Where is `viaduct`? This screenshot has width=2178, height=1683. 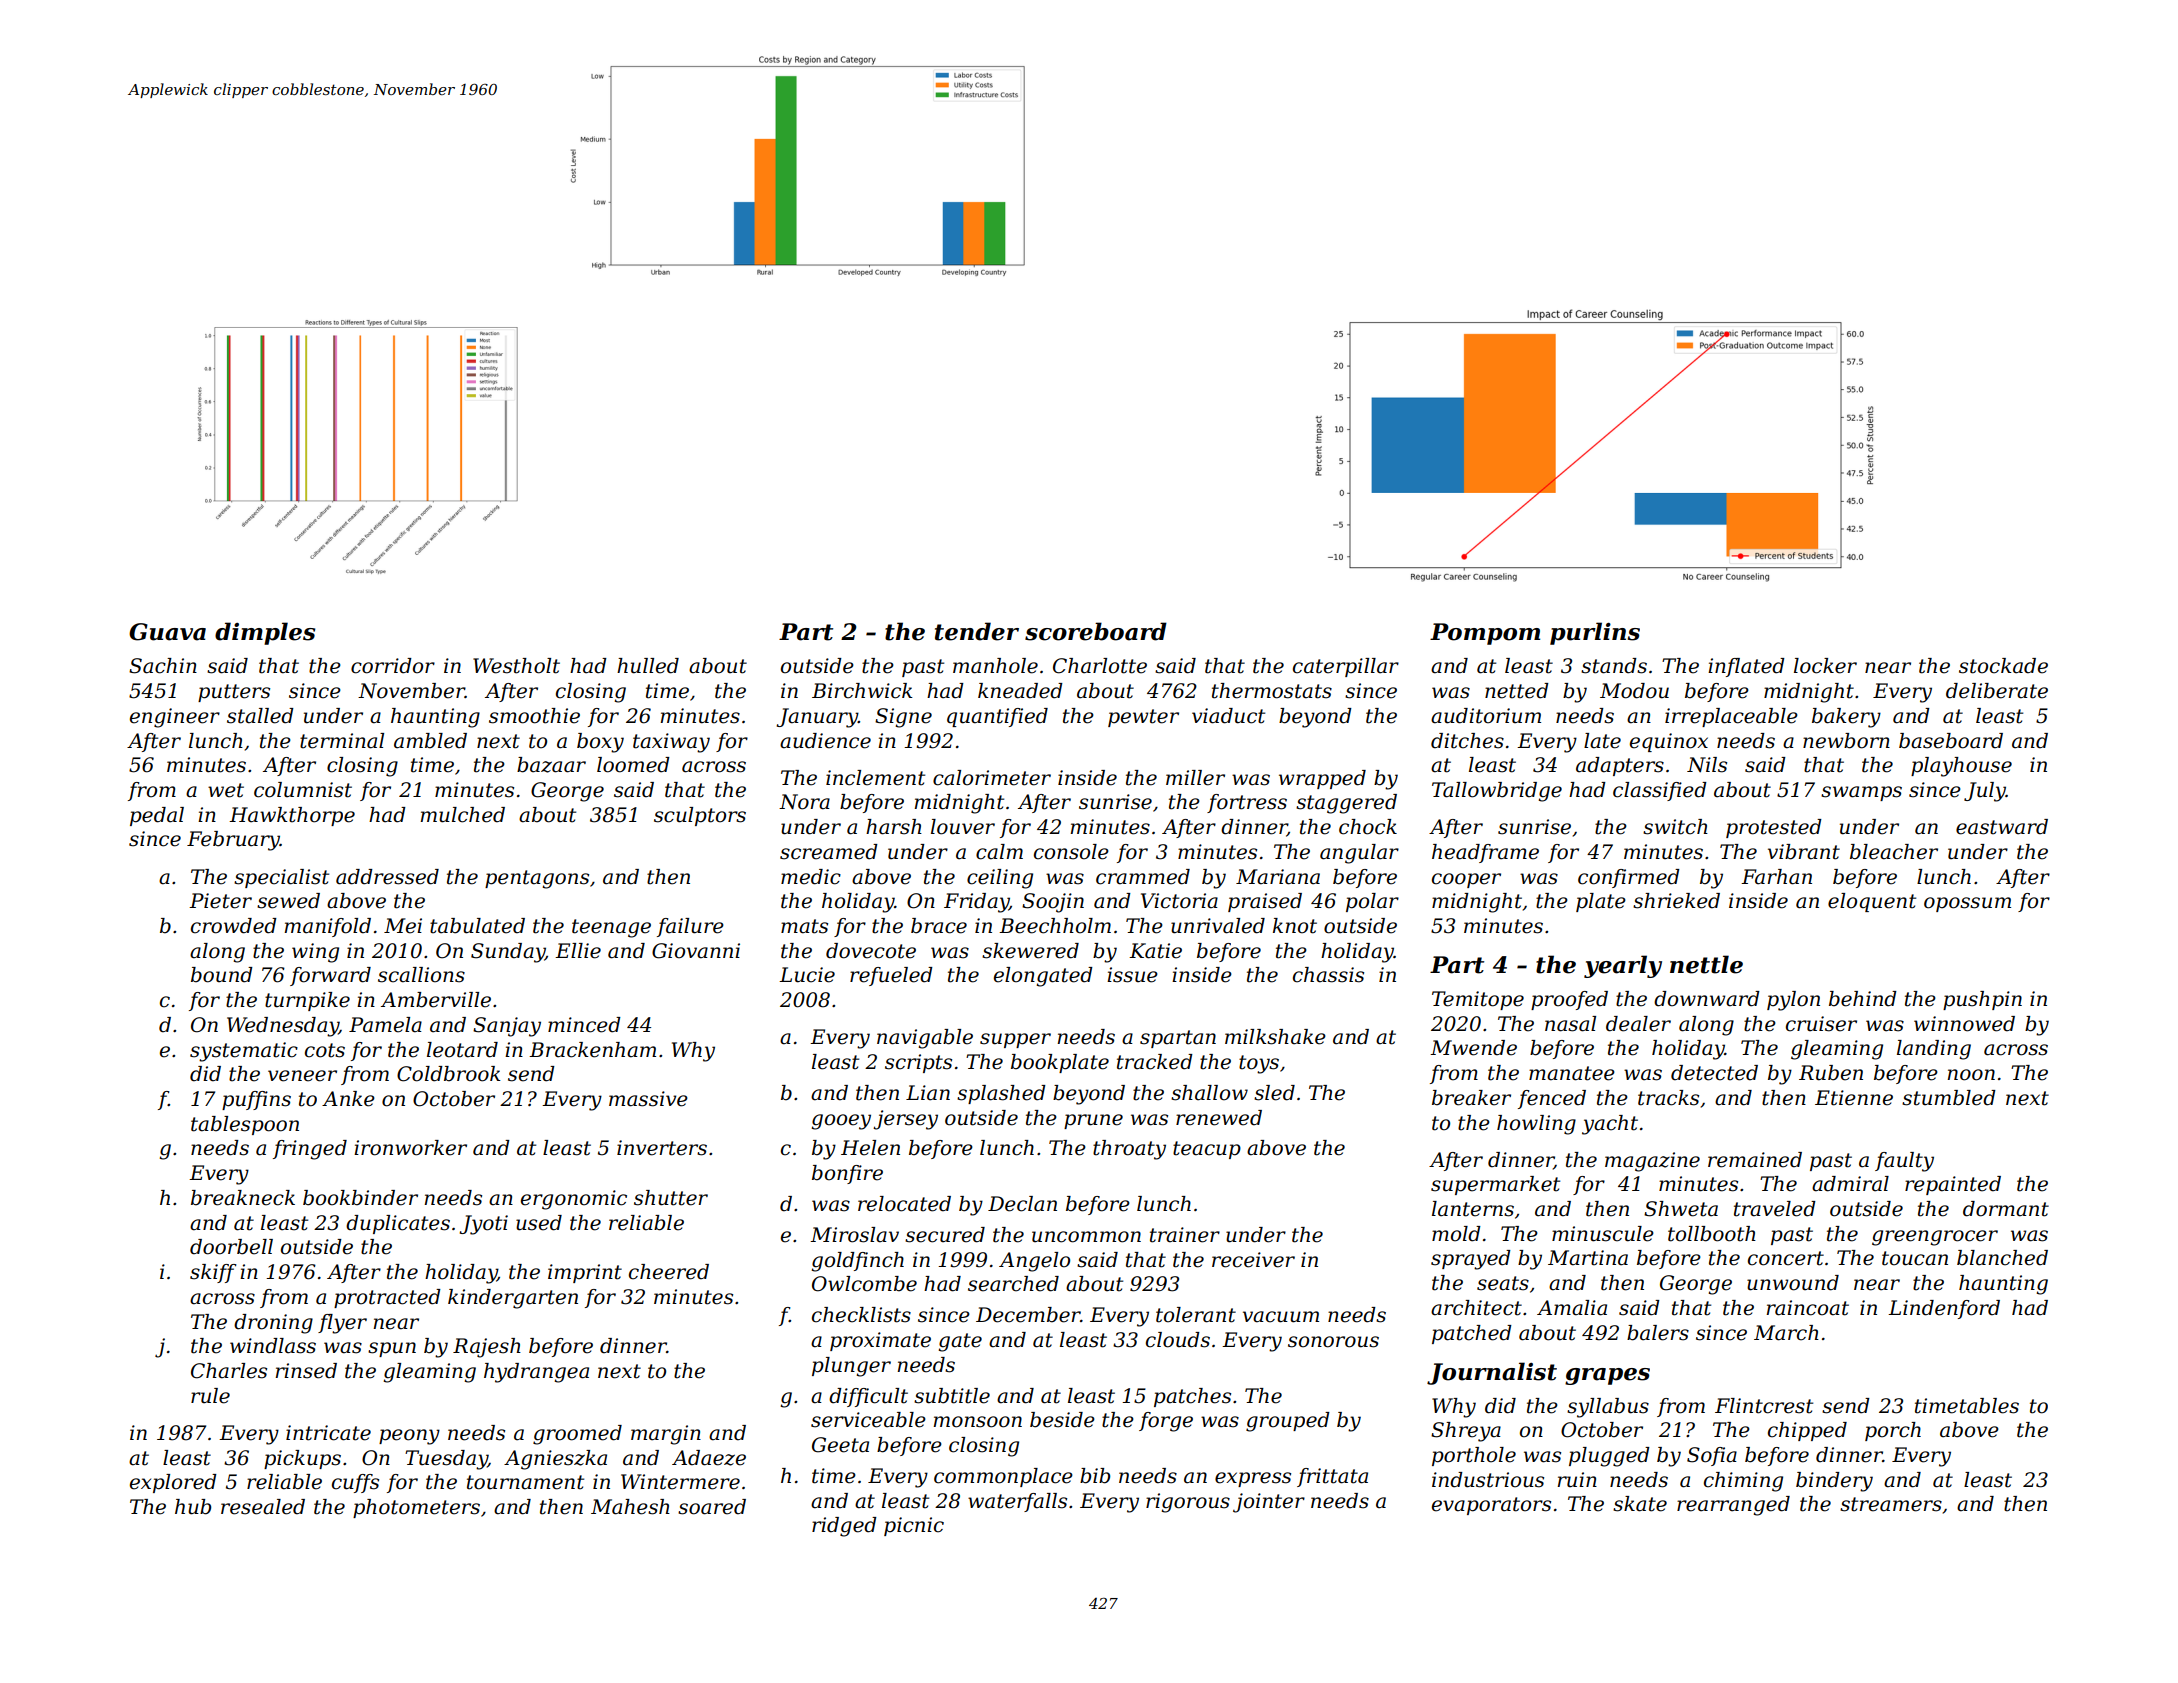 viaduct is located at coordinates (1228, 716).
